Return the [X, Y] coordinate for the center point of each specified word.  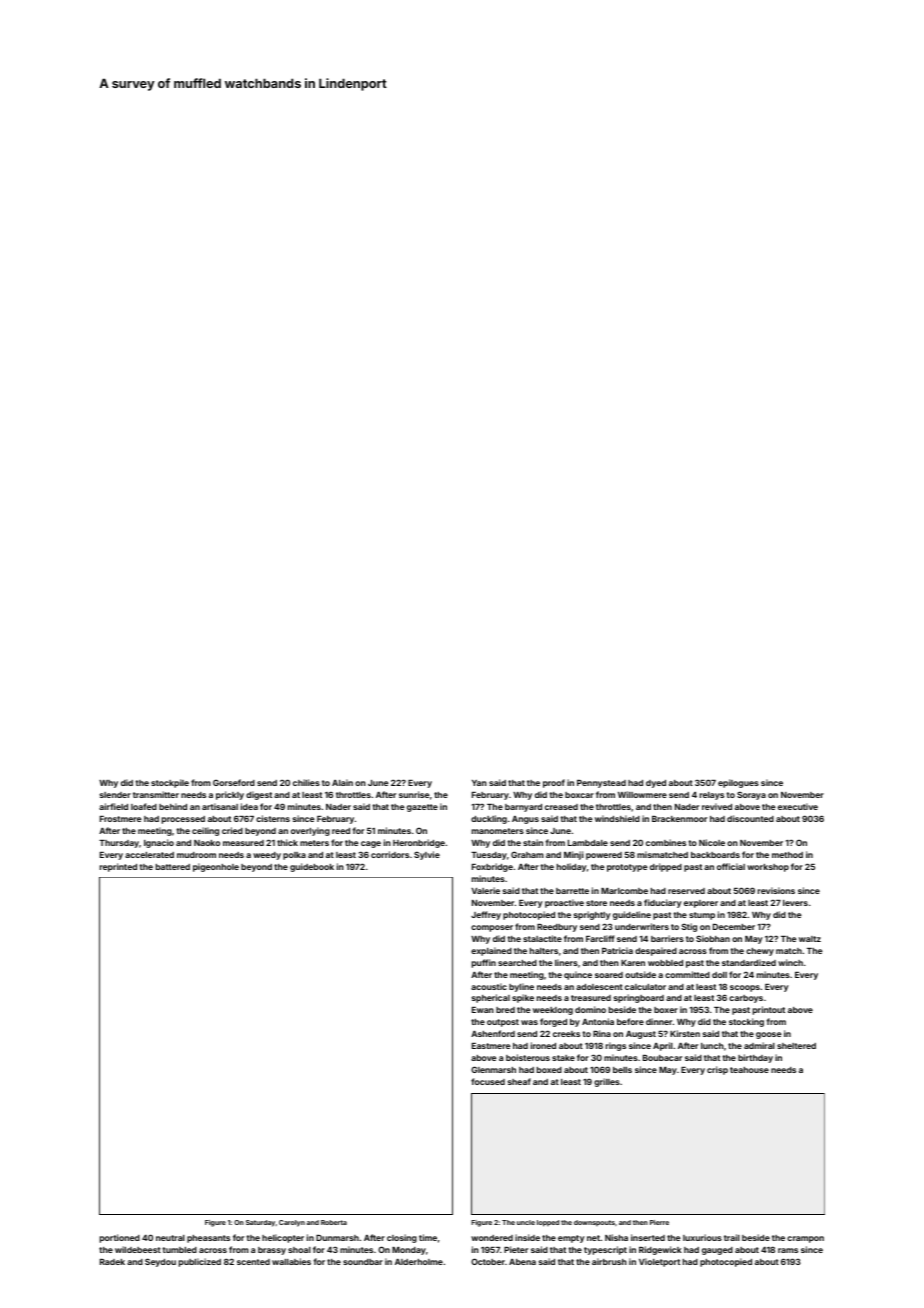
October [488, 1261]
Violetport [659, 1262]
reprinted [118, 867]
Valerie [485, 890]
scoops [745, 988]
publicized [200, 1262]
